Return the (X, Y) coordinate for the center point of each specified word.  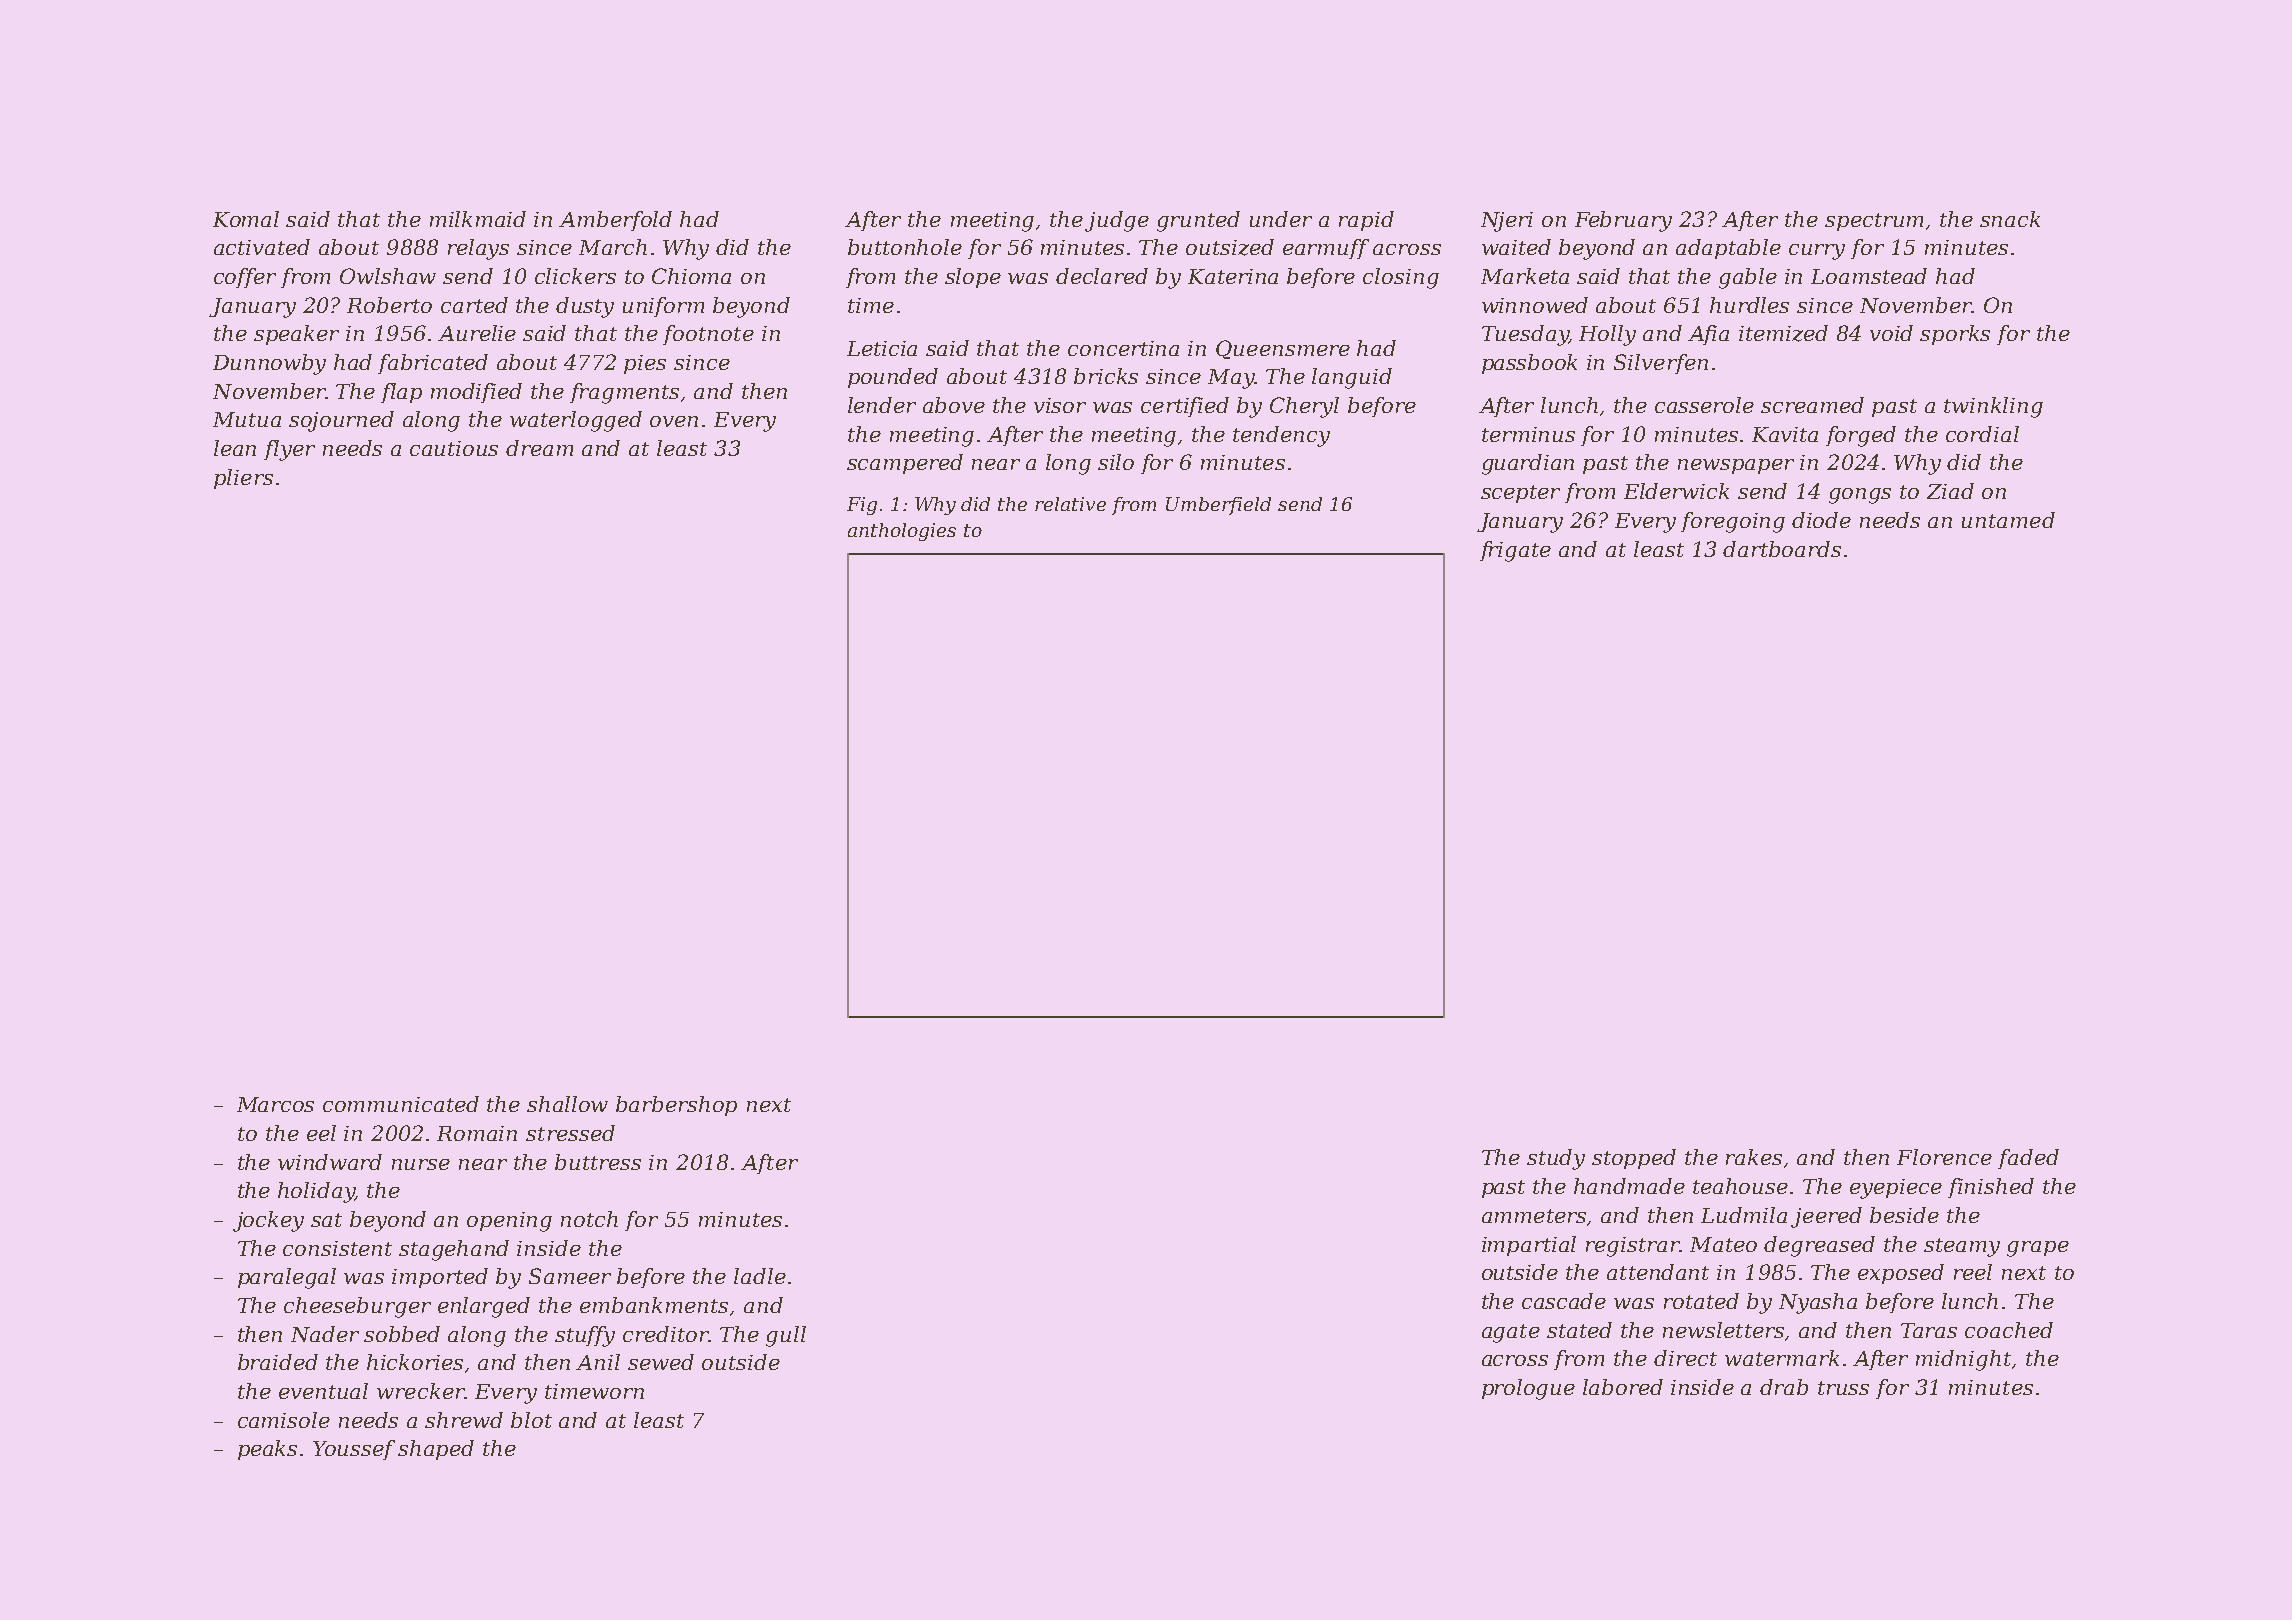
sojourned (341, 421)
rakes (1754, 1157)
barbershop (676, 1106)
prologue (1528, 1389)
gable (1748, 278)
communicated (401, 1104)
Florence (1944, 1157)
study (1556, 1159)
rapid (1366, 221)
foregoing (1733, 522)
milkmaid (478, 219)
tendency (1281, 436)
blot (531, 1420)
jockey (268, 1221)
